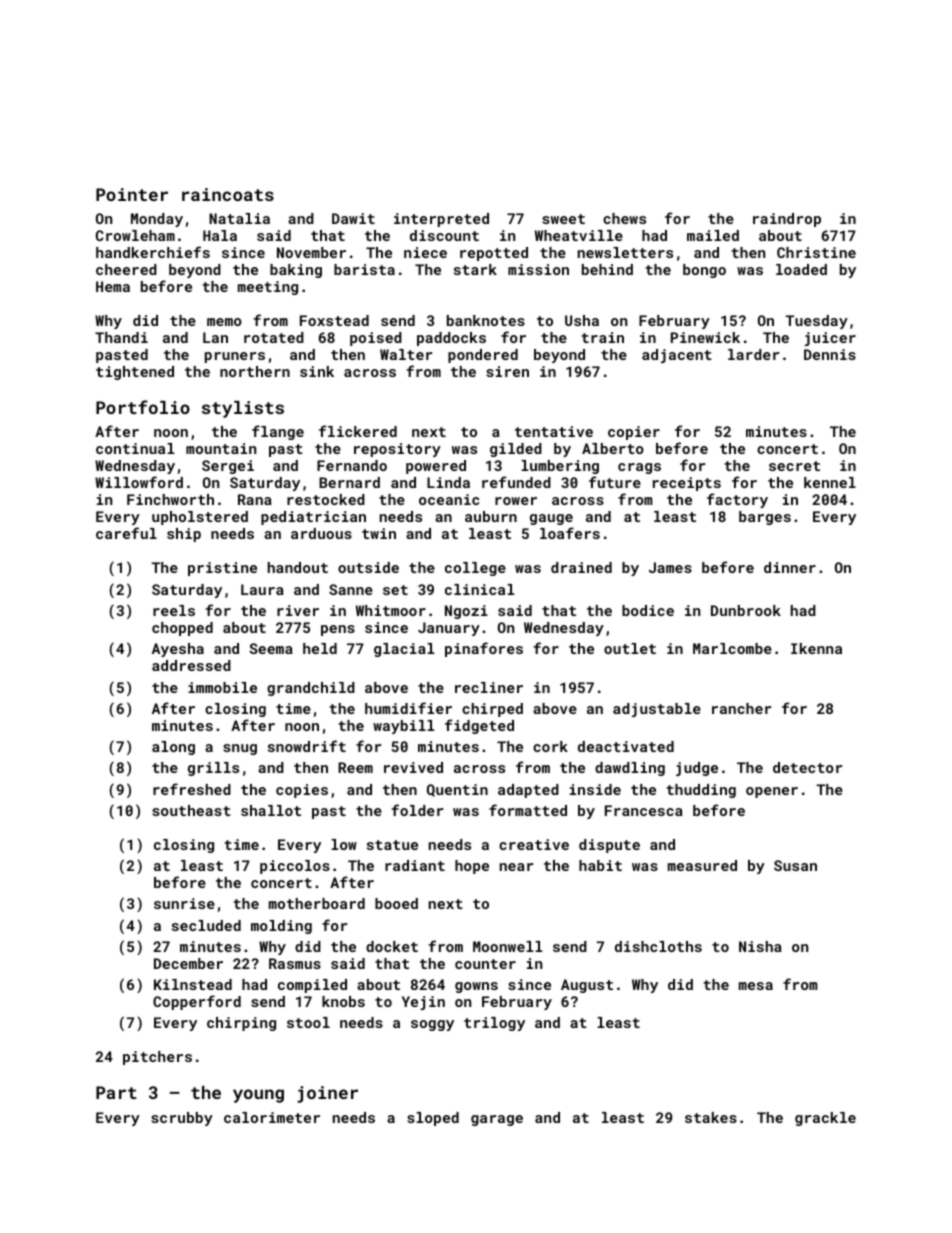  Describe the element at coordinates (787, 220) in the screenshot. I see `raindrop` at that location.
